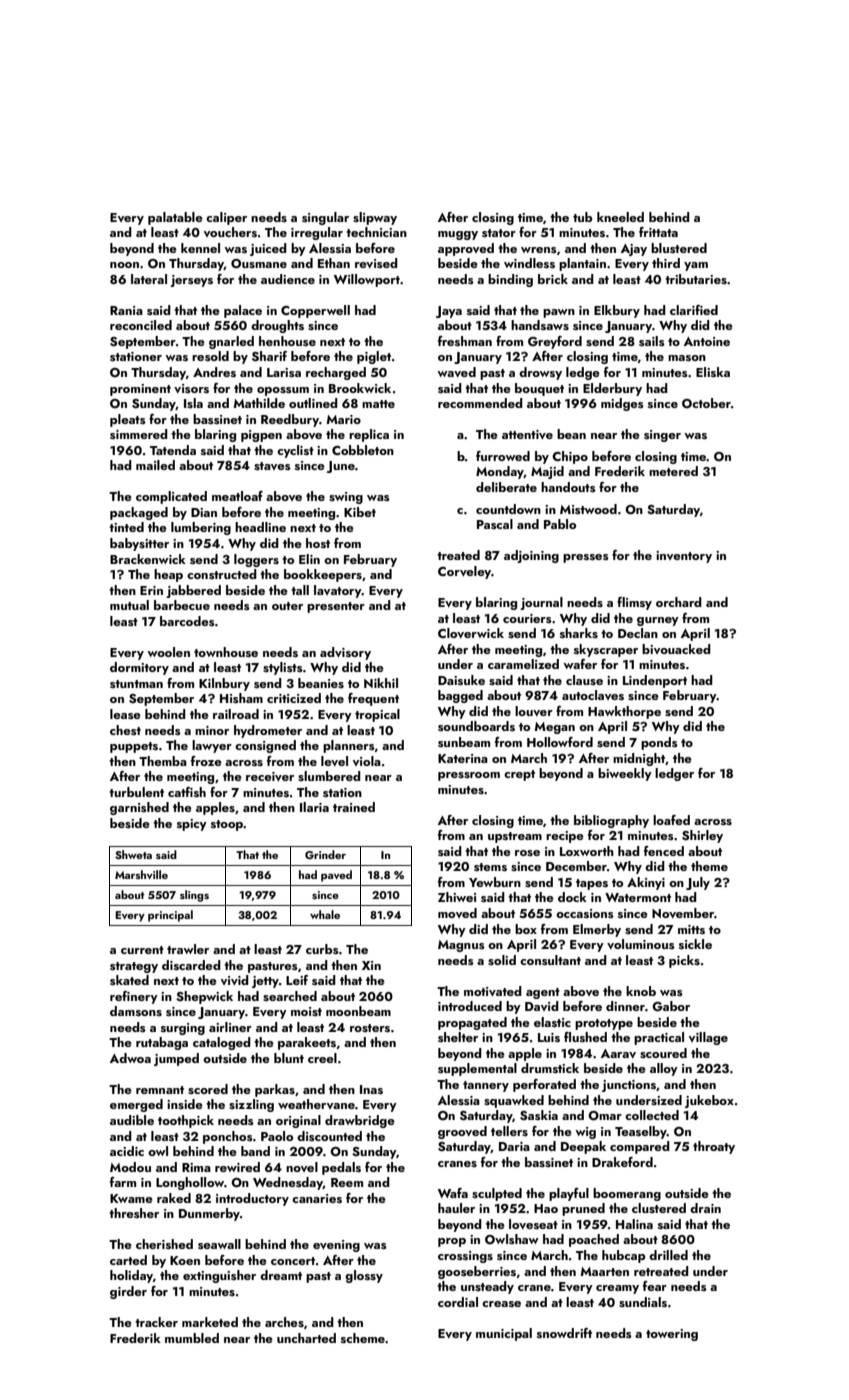 Image resolution: width=849 pixels, height=1400 pixels. What do you see at coordinates (684, 961) in the screenshot?
I see `picks` at bounding box center [684, 961].
